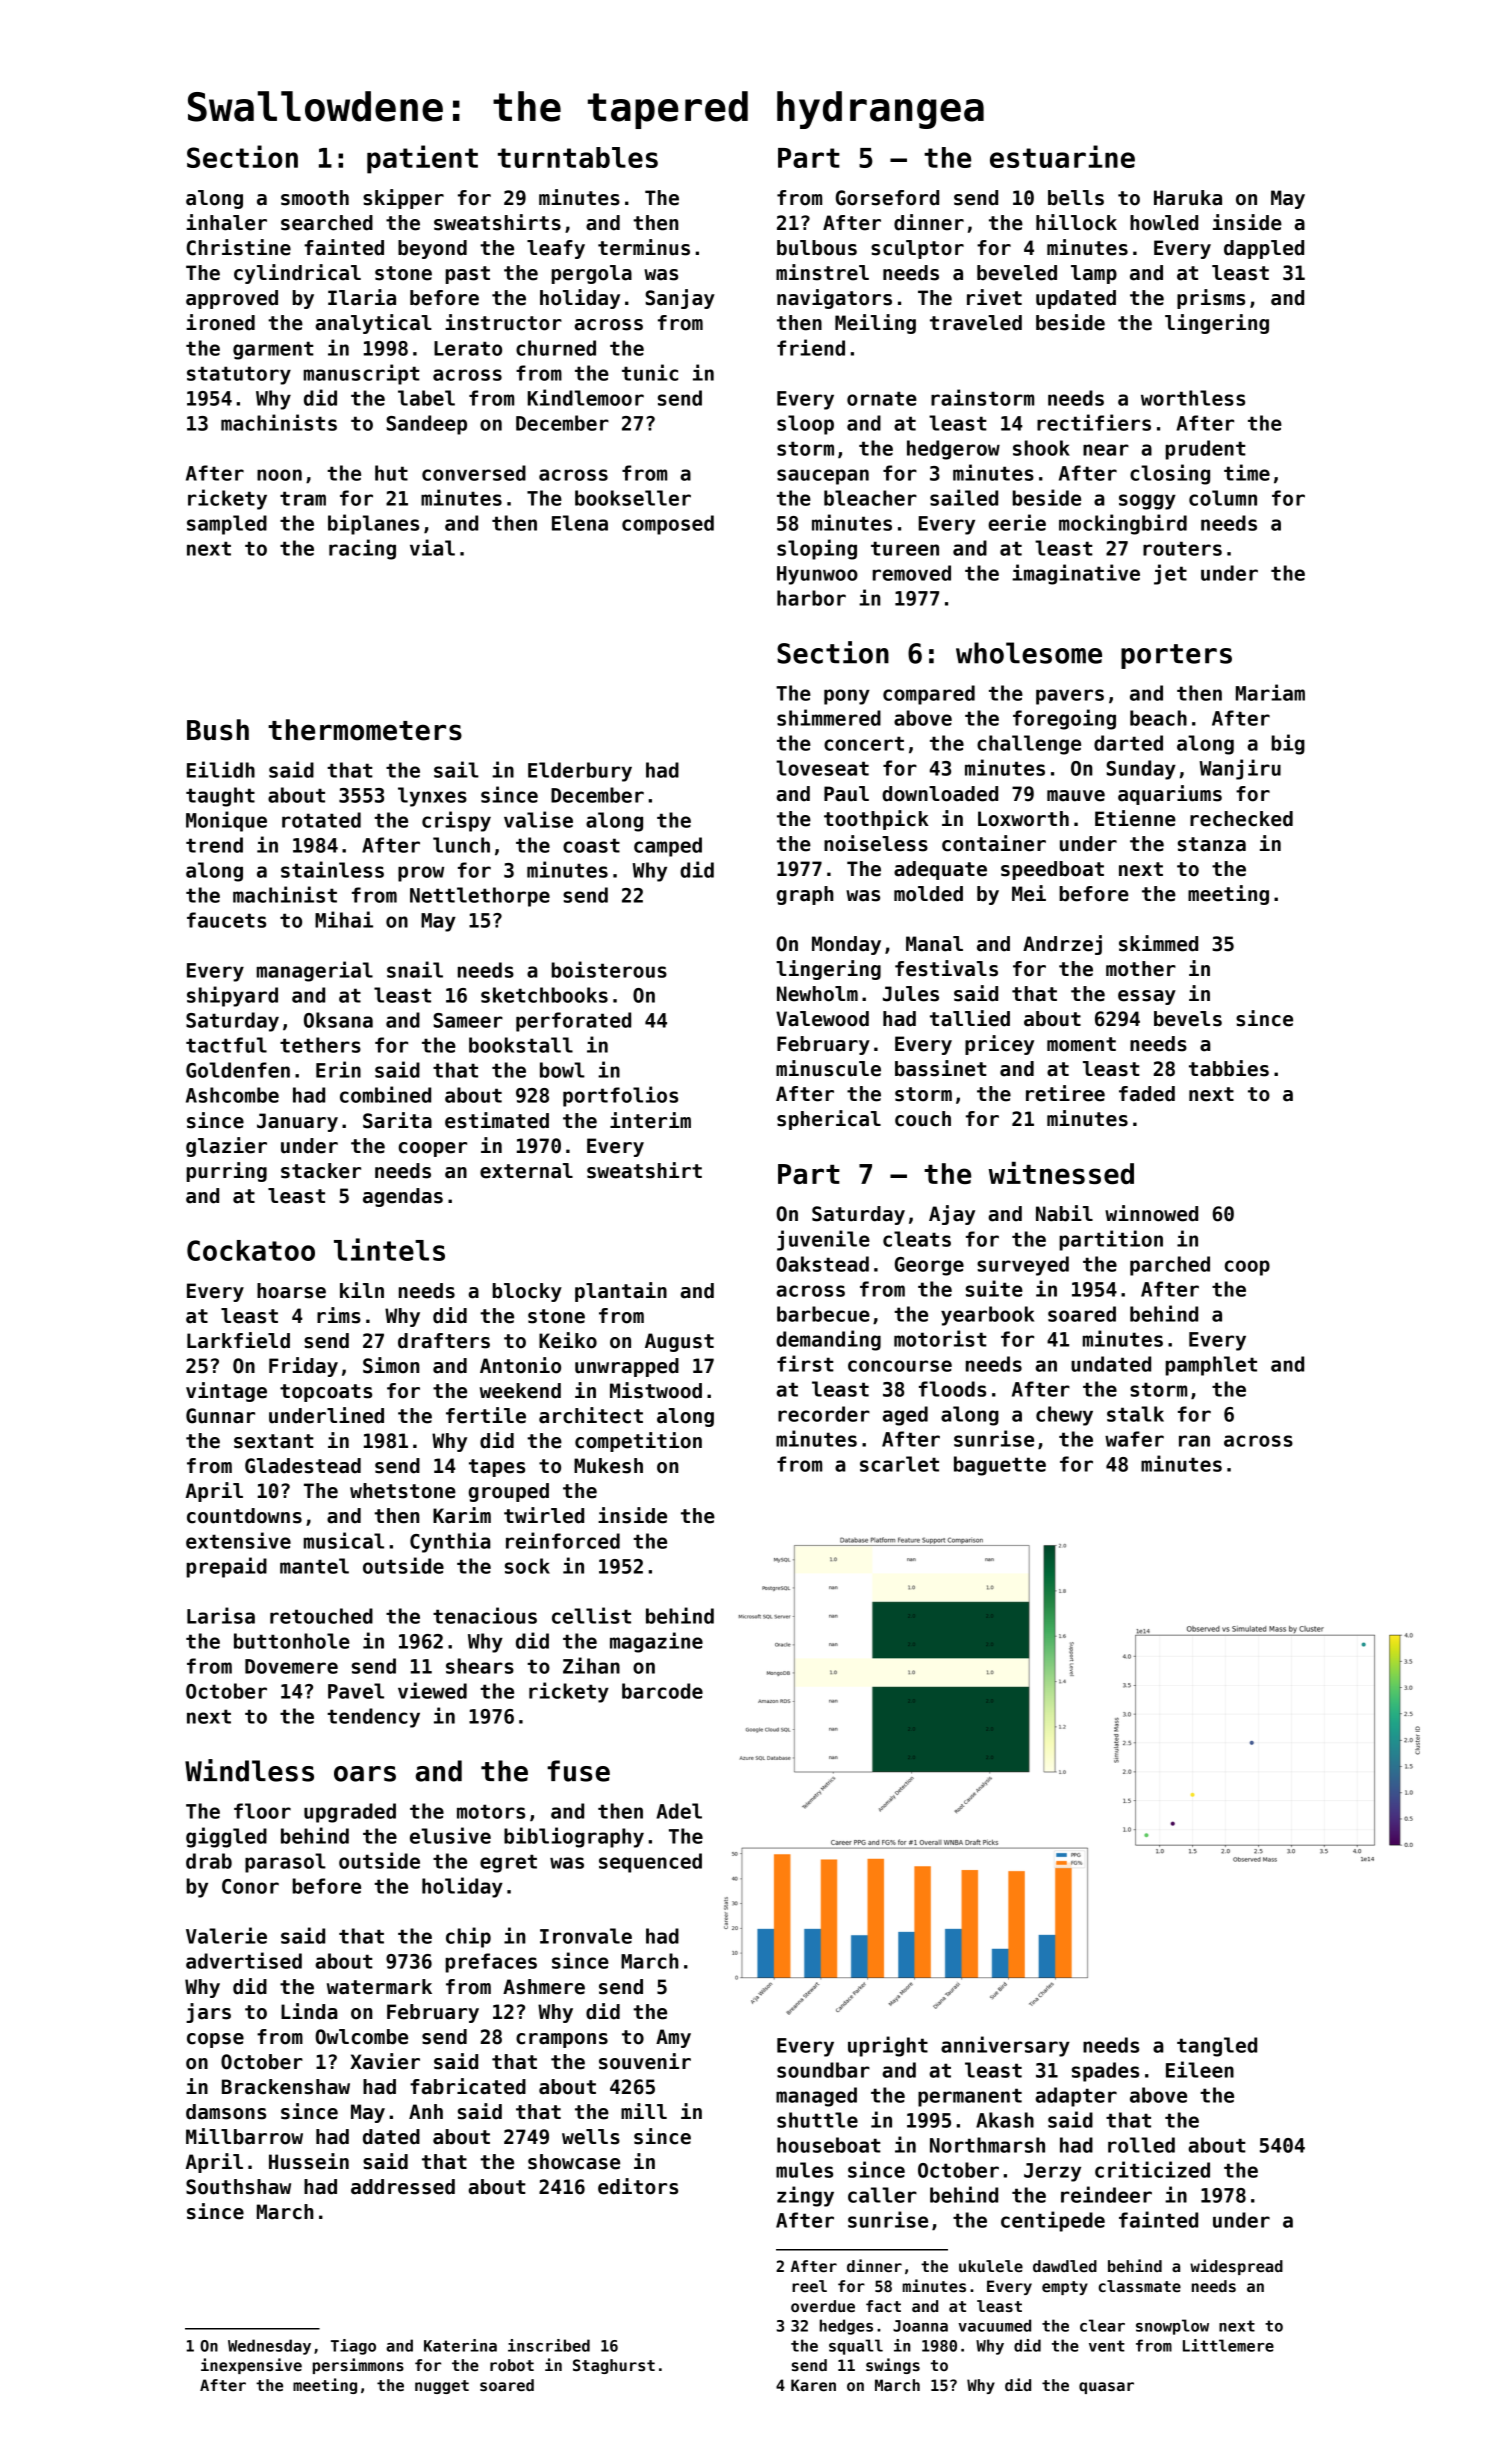 The width and height of the screenshot is (1496, 2464). I want to click on removed, so click(912, 573).
